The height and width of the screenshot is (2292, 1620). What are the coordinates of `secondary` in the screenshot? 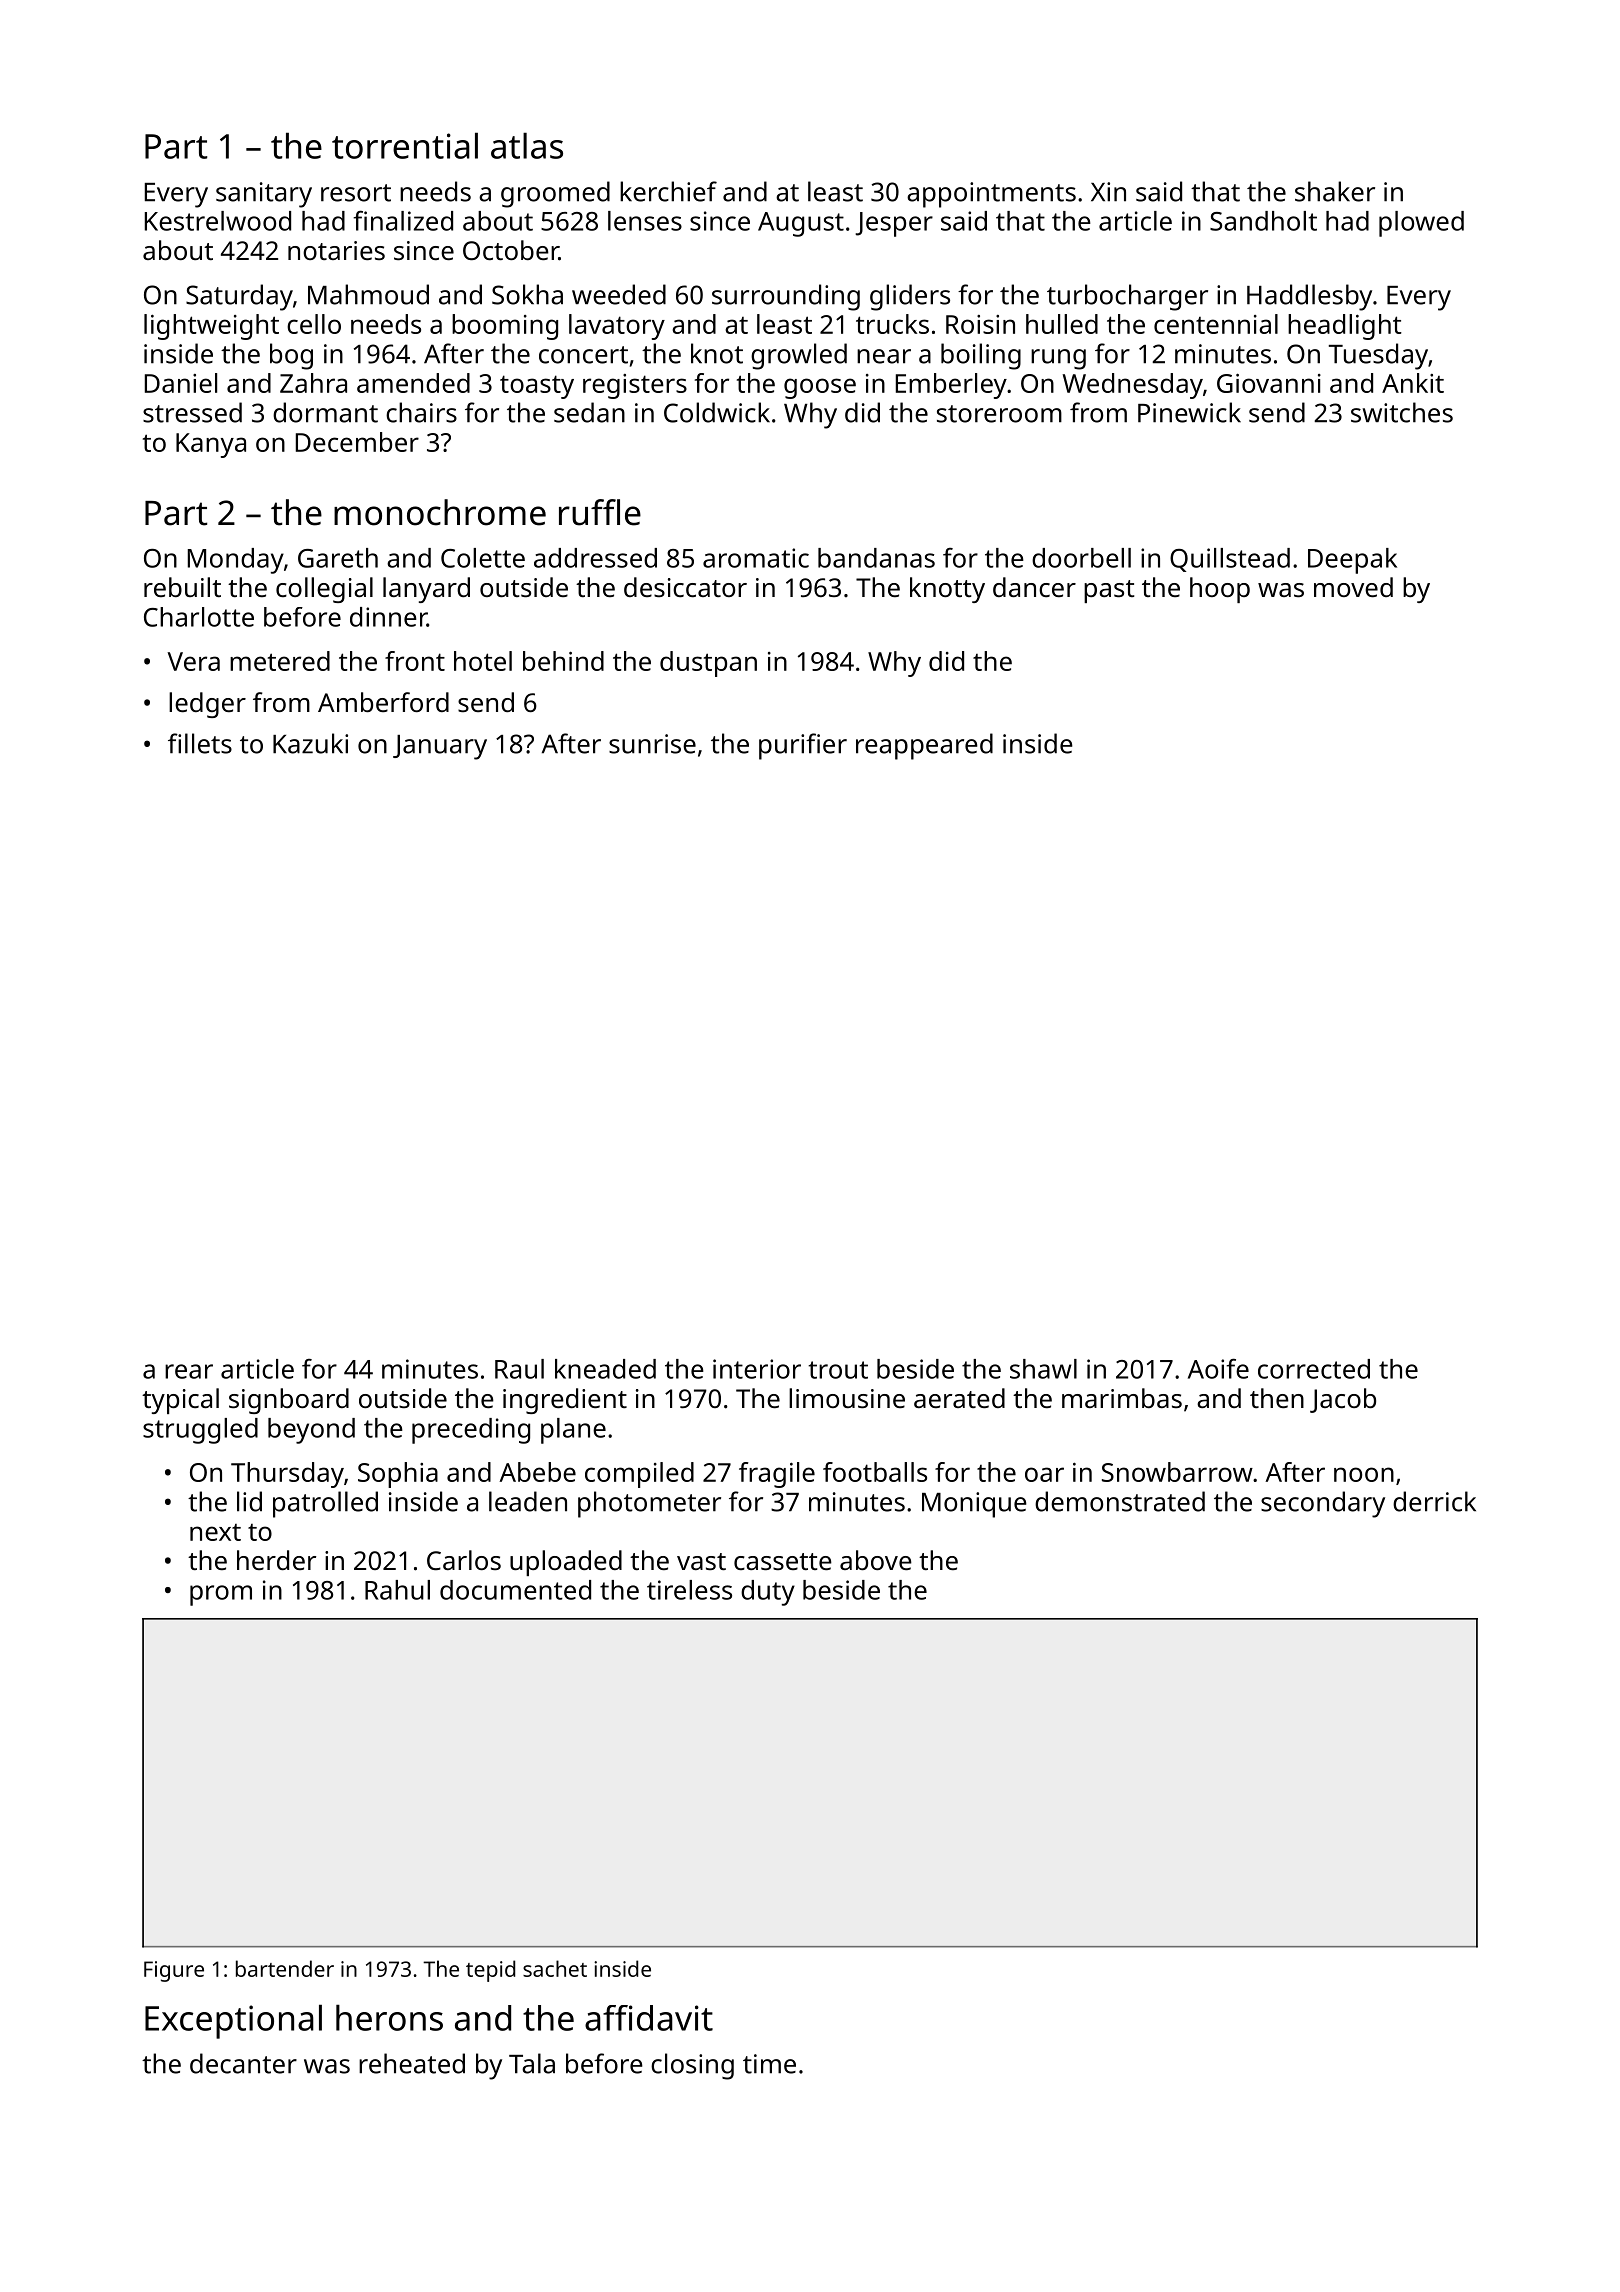 It's located at (1323, 1504).
